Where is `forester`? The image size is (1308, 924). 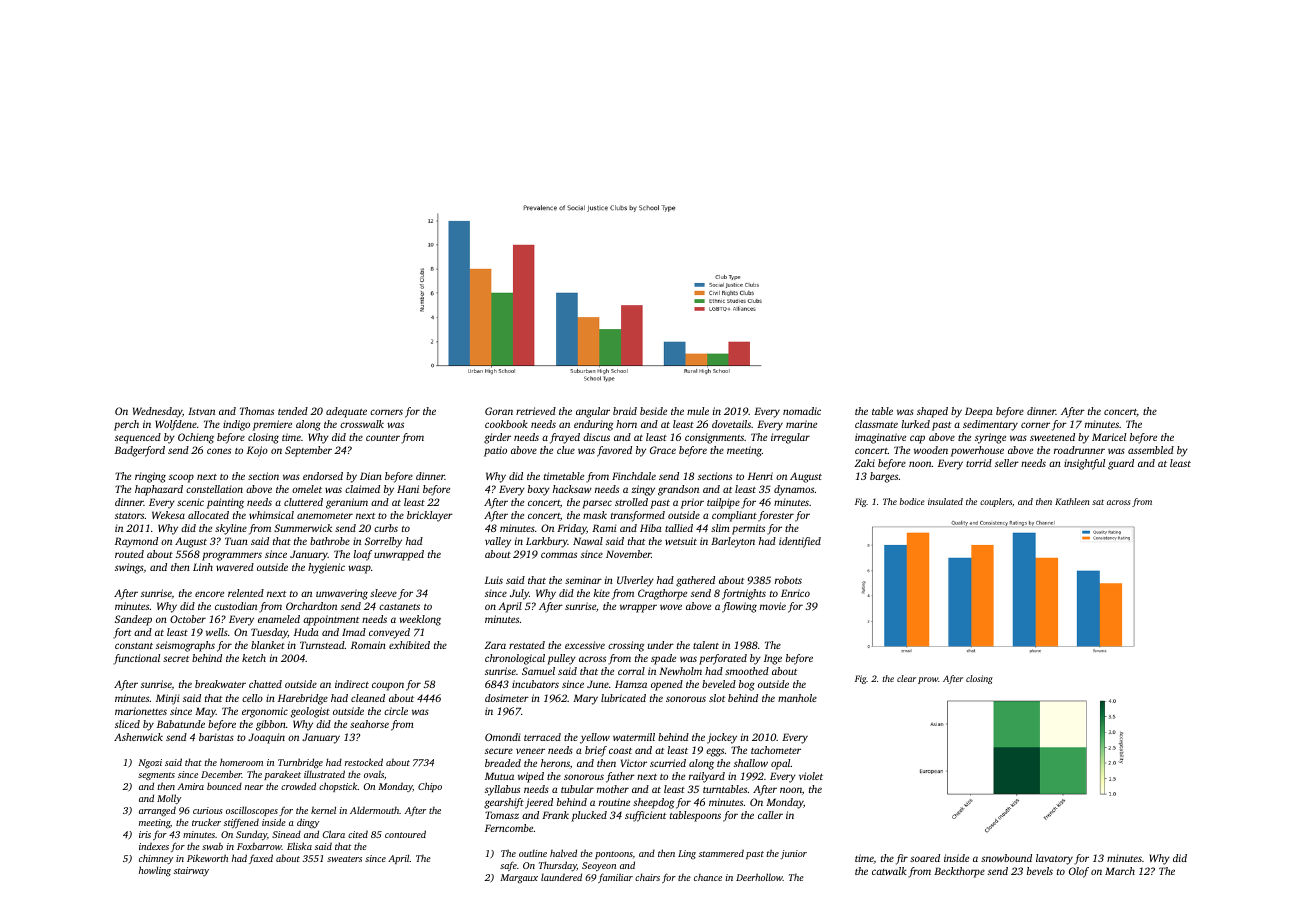 forester is located at coordinates (776, 516).
